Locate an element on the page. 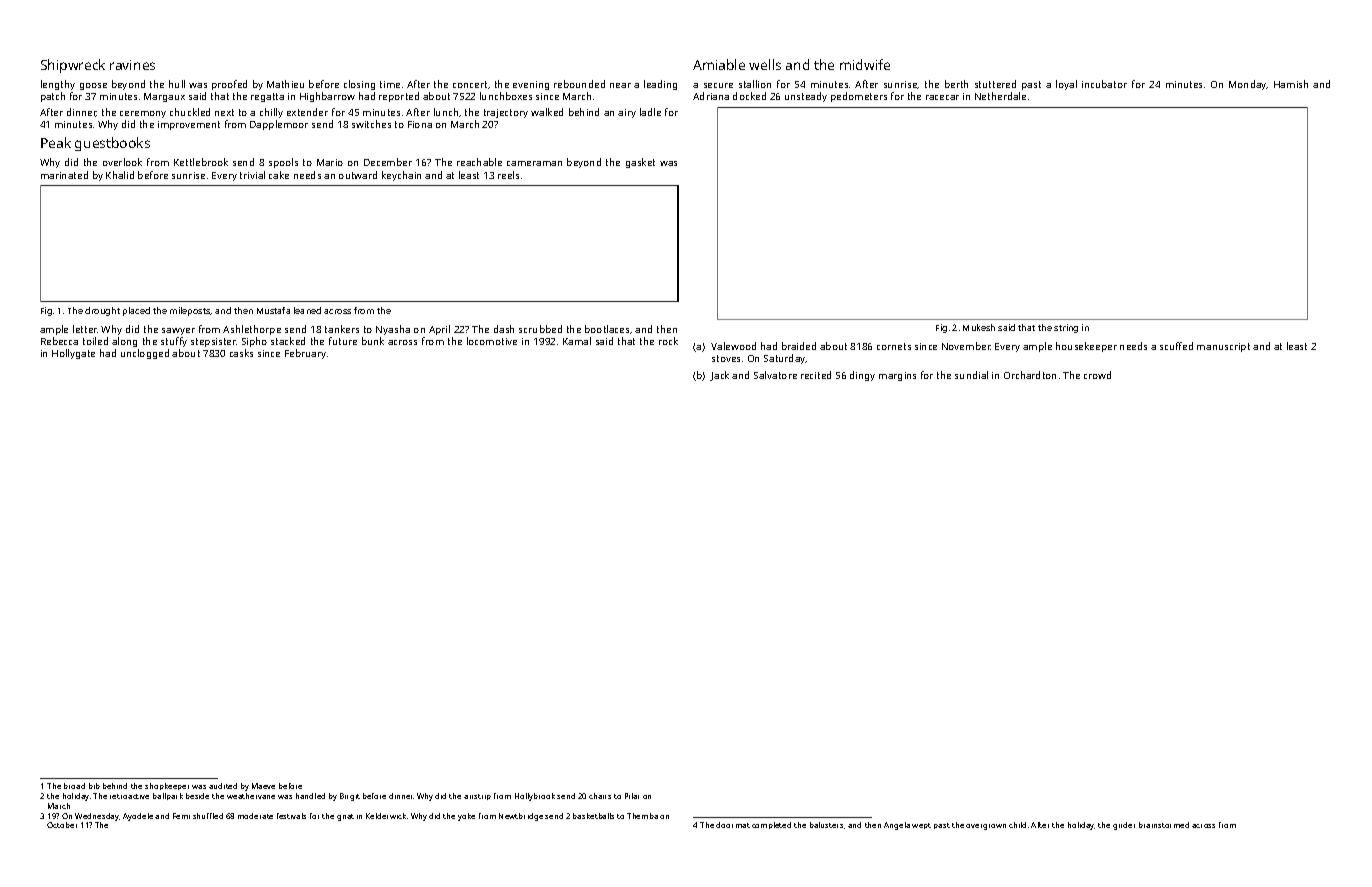 The image size is (1372, 887). gnat is located at coordinates (345, 817).
